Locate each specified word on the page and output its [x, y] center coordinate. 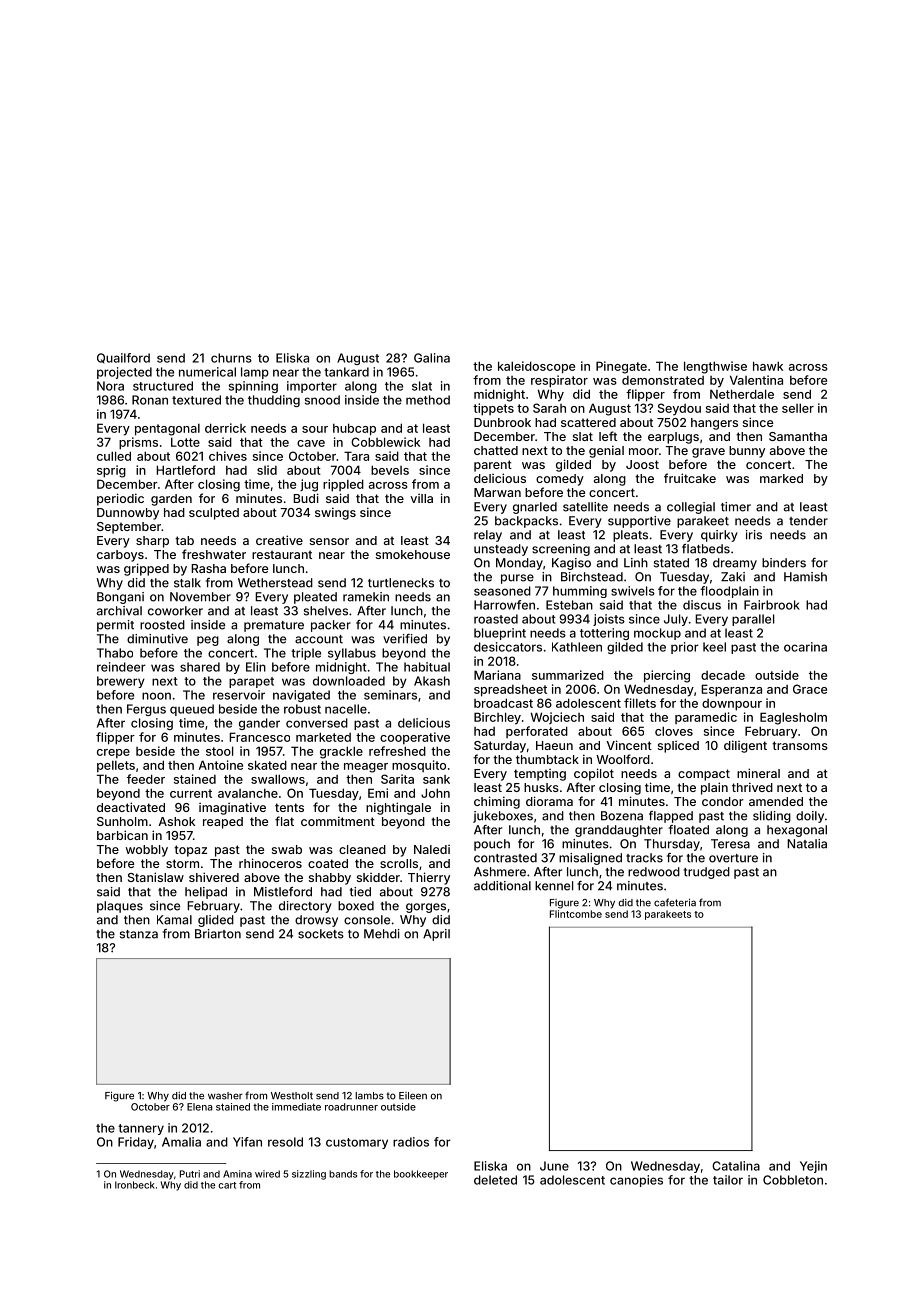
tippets [493, 409]
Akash [432, 681]
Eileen [413, 1096]
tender [808, 521]
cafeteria [675, 902]
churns [231, 358]
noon [156, 696]
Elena [199, 1107]
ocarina [805, 647]
